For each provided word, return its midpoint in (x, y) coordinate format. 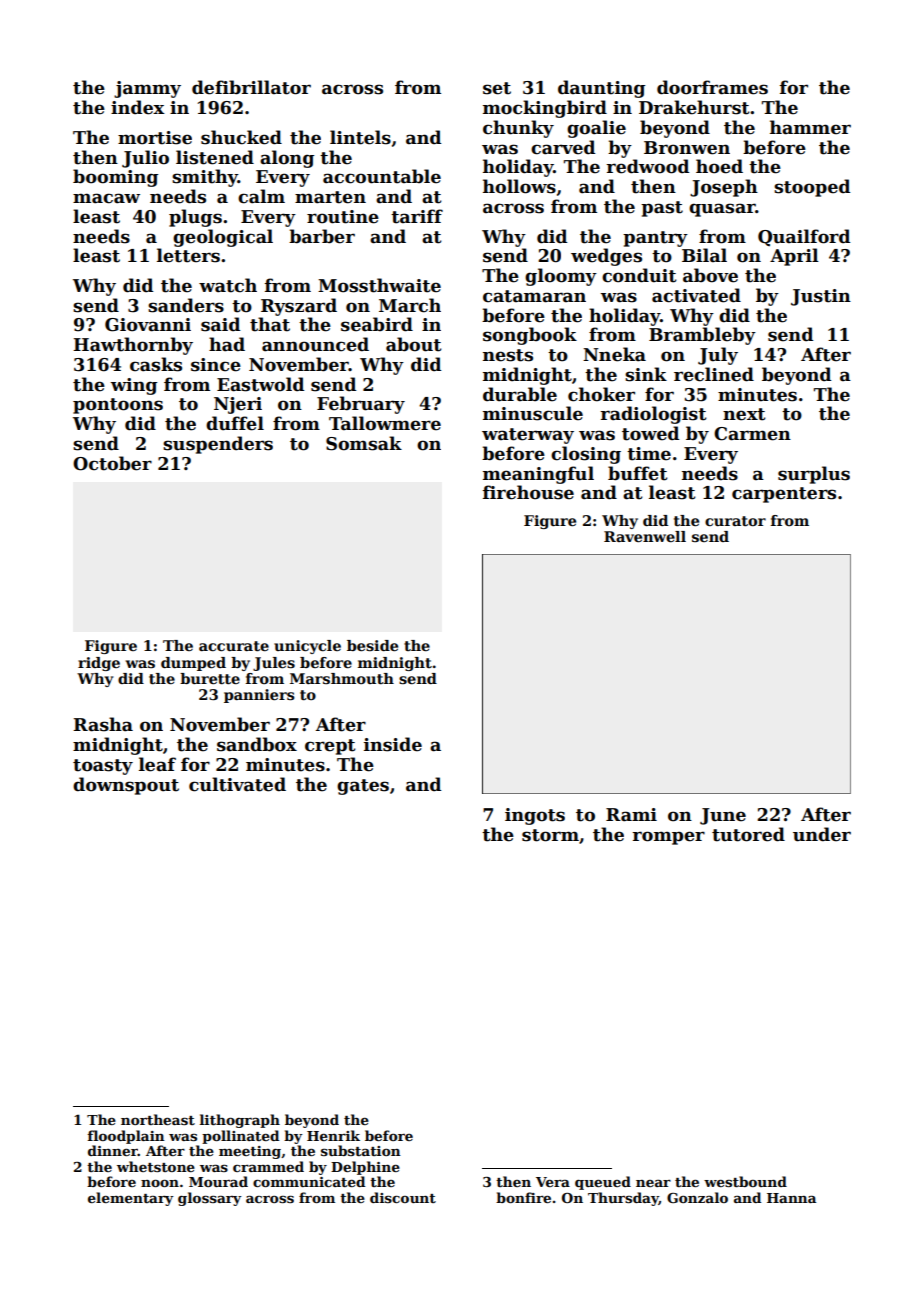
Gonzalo (697, 1197)
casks (156, 364)
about (414, 344)
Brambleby (702, 336)
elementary (131, 1199)
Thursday (623, 1199)
